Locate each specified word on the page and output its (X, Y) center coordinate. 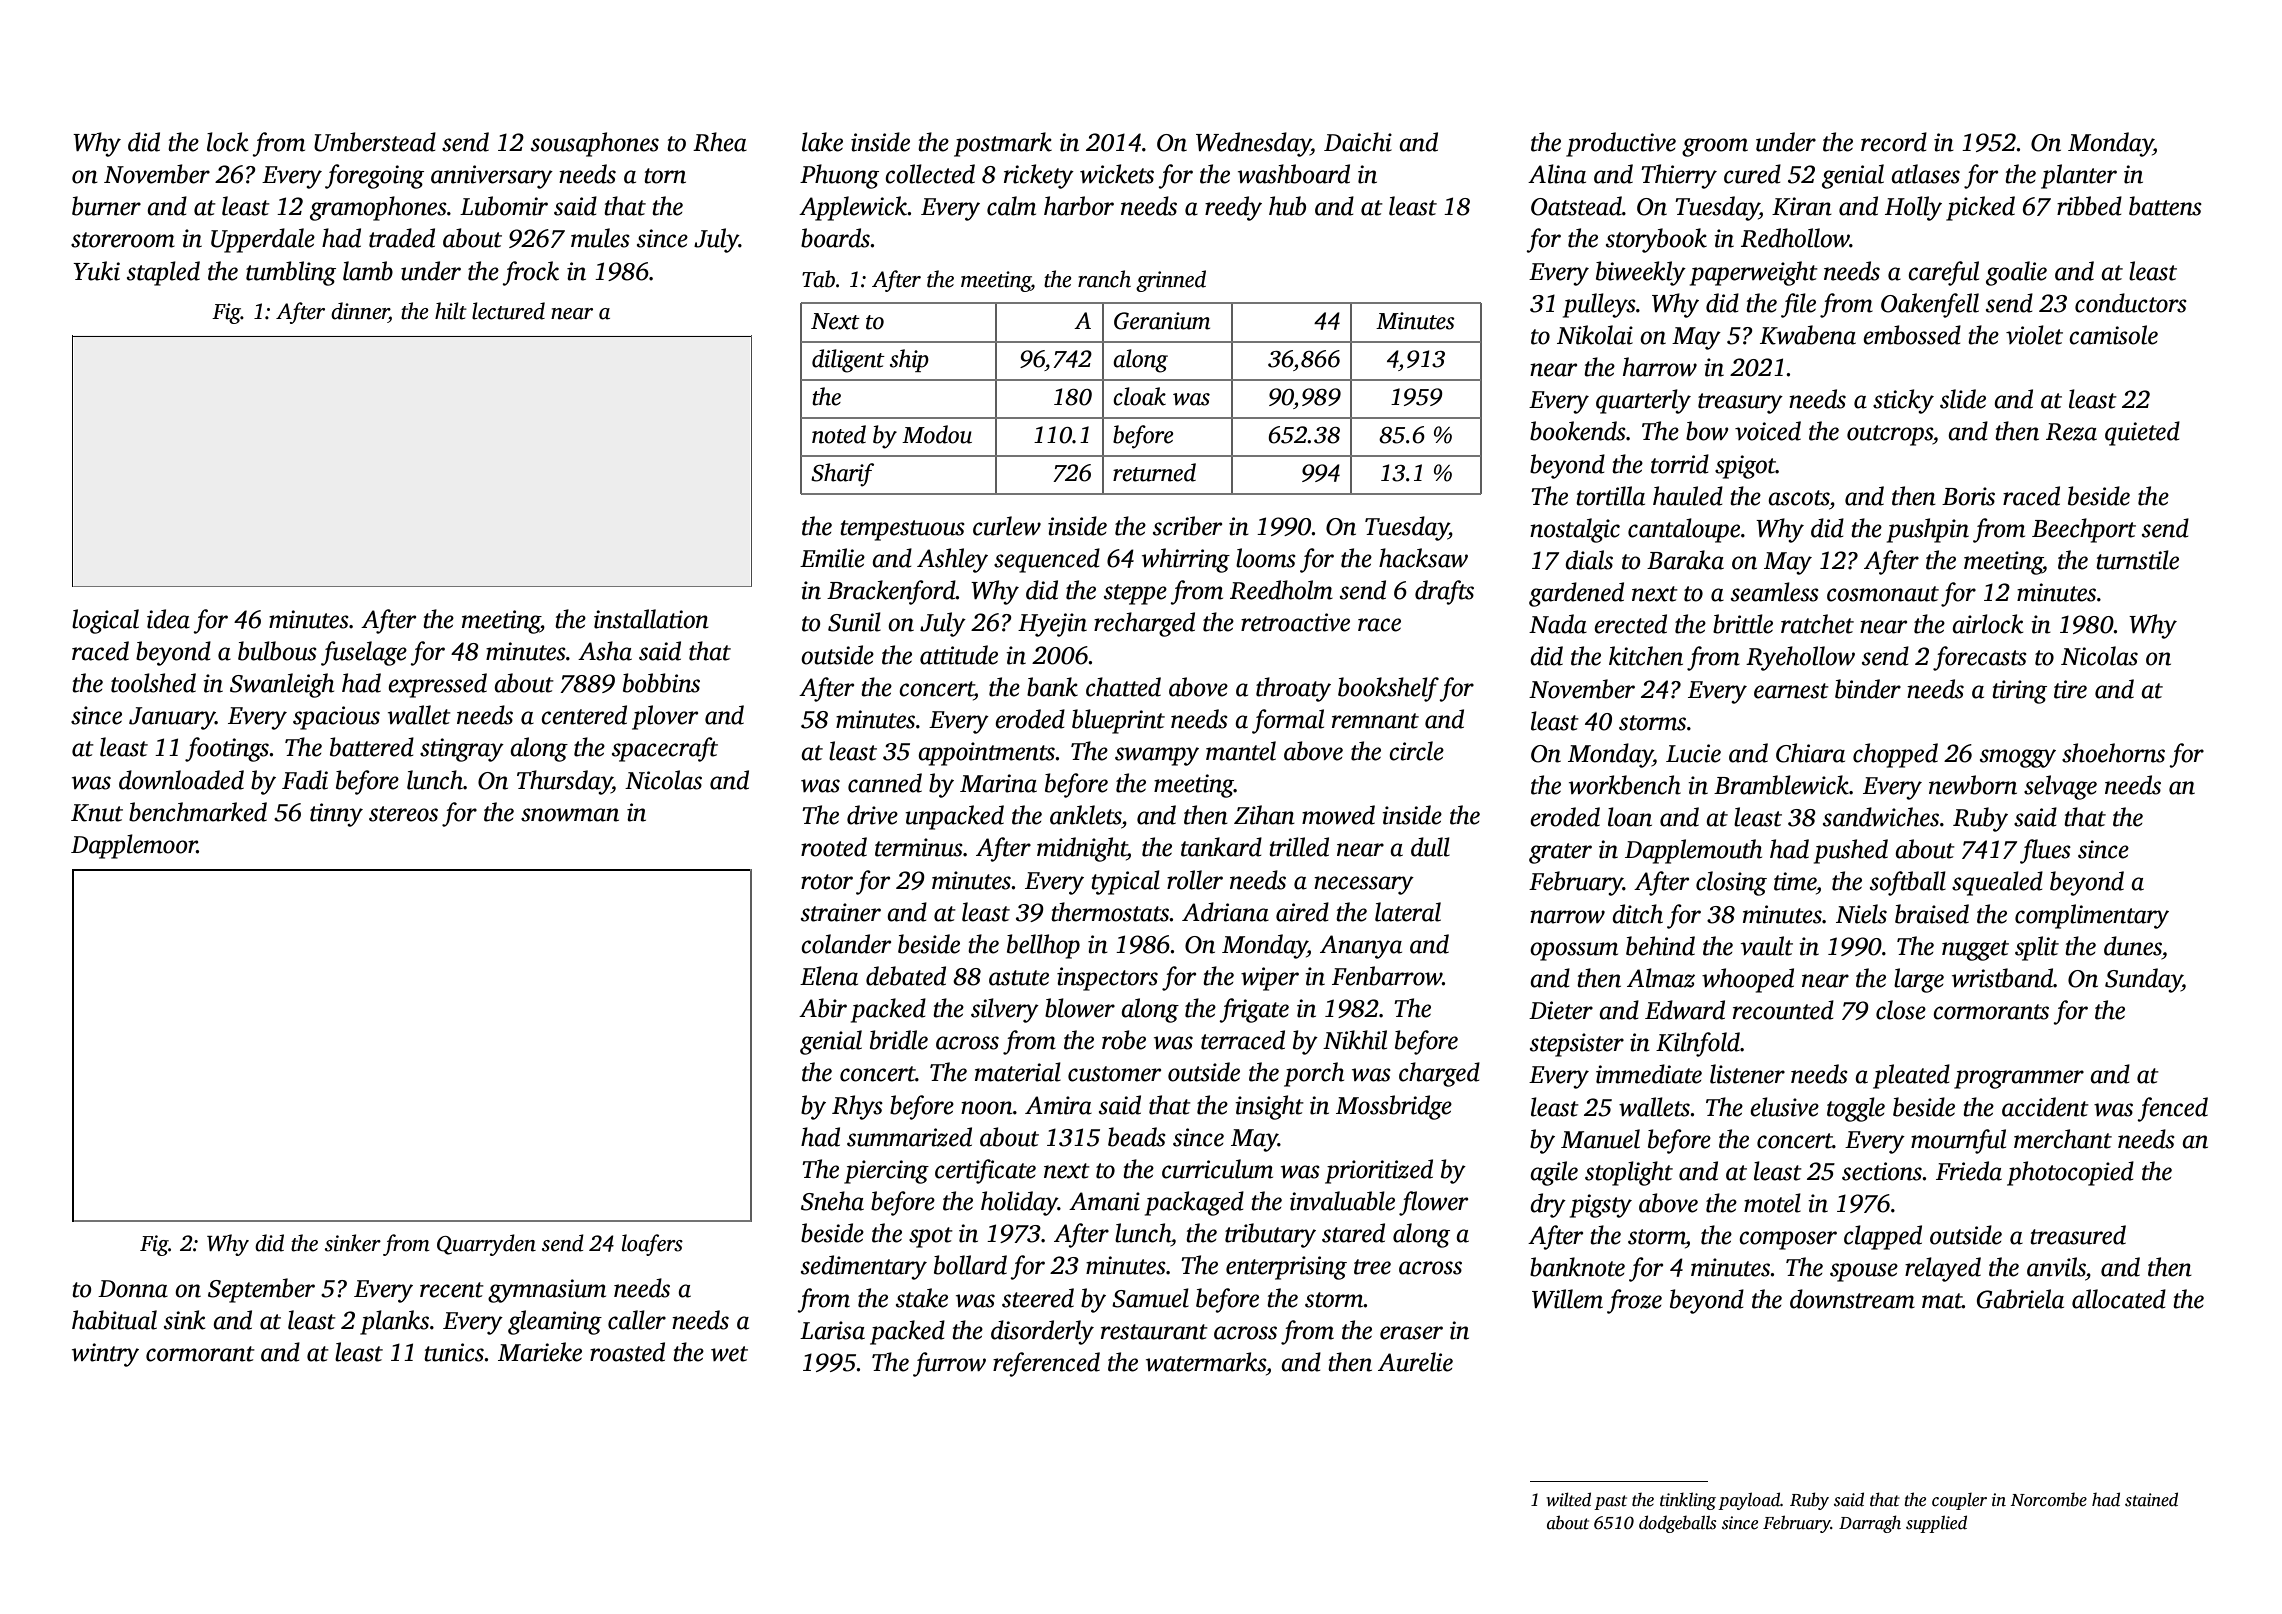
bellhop (1043, 946)
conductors (2131, 303)
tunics (454, 1352)
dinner (360, 311)
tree (1372, 1267)
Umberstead (375, 142)
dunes (2133, 946)
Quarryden (486, 1245)
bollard (970, 1265)
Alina (1557, 174)
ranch (1104, 279)
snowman (570, 815)
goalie (2016, 273)
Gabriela (2020, 1299)
